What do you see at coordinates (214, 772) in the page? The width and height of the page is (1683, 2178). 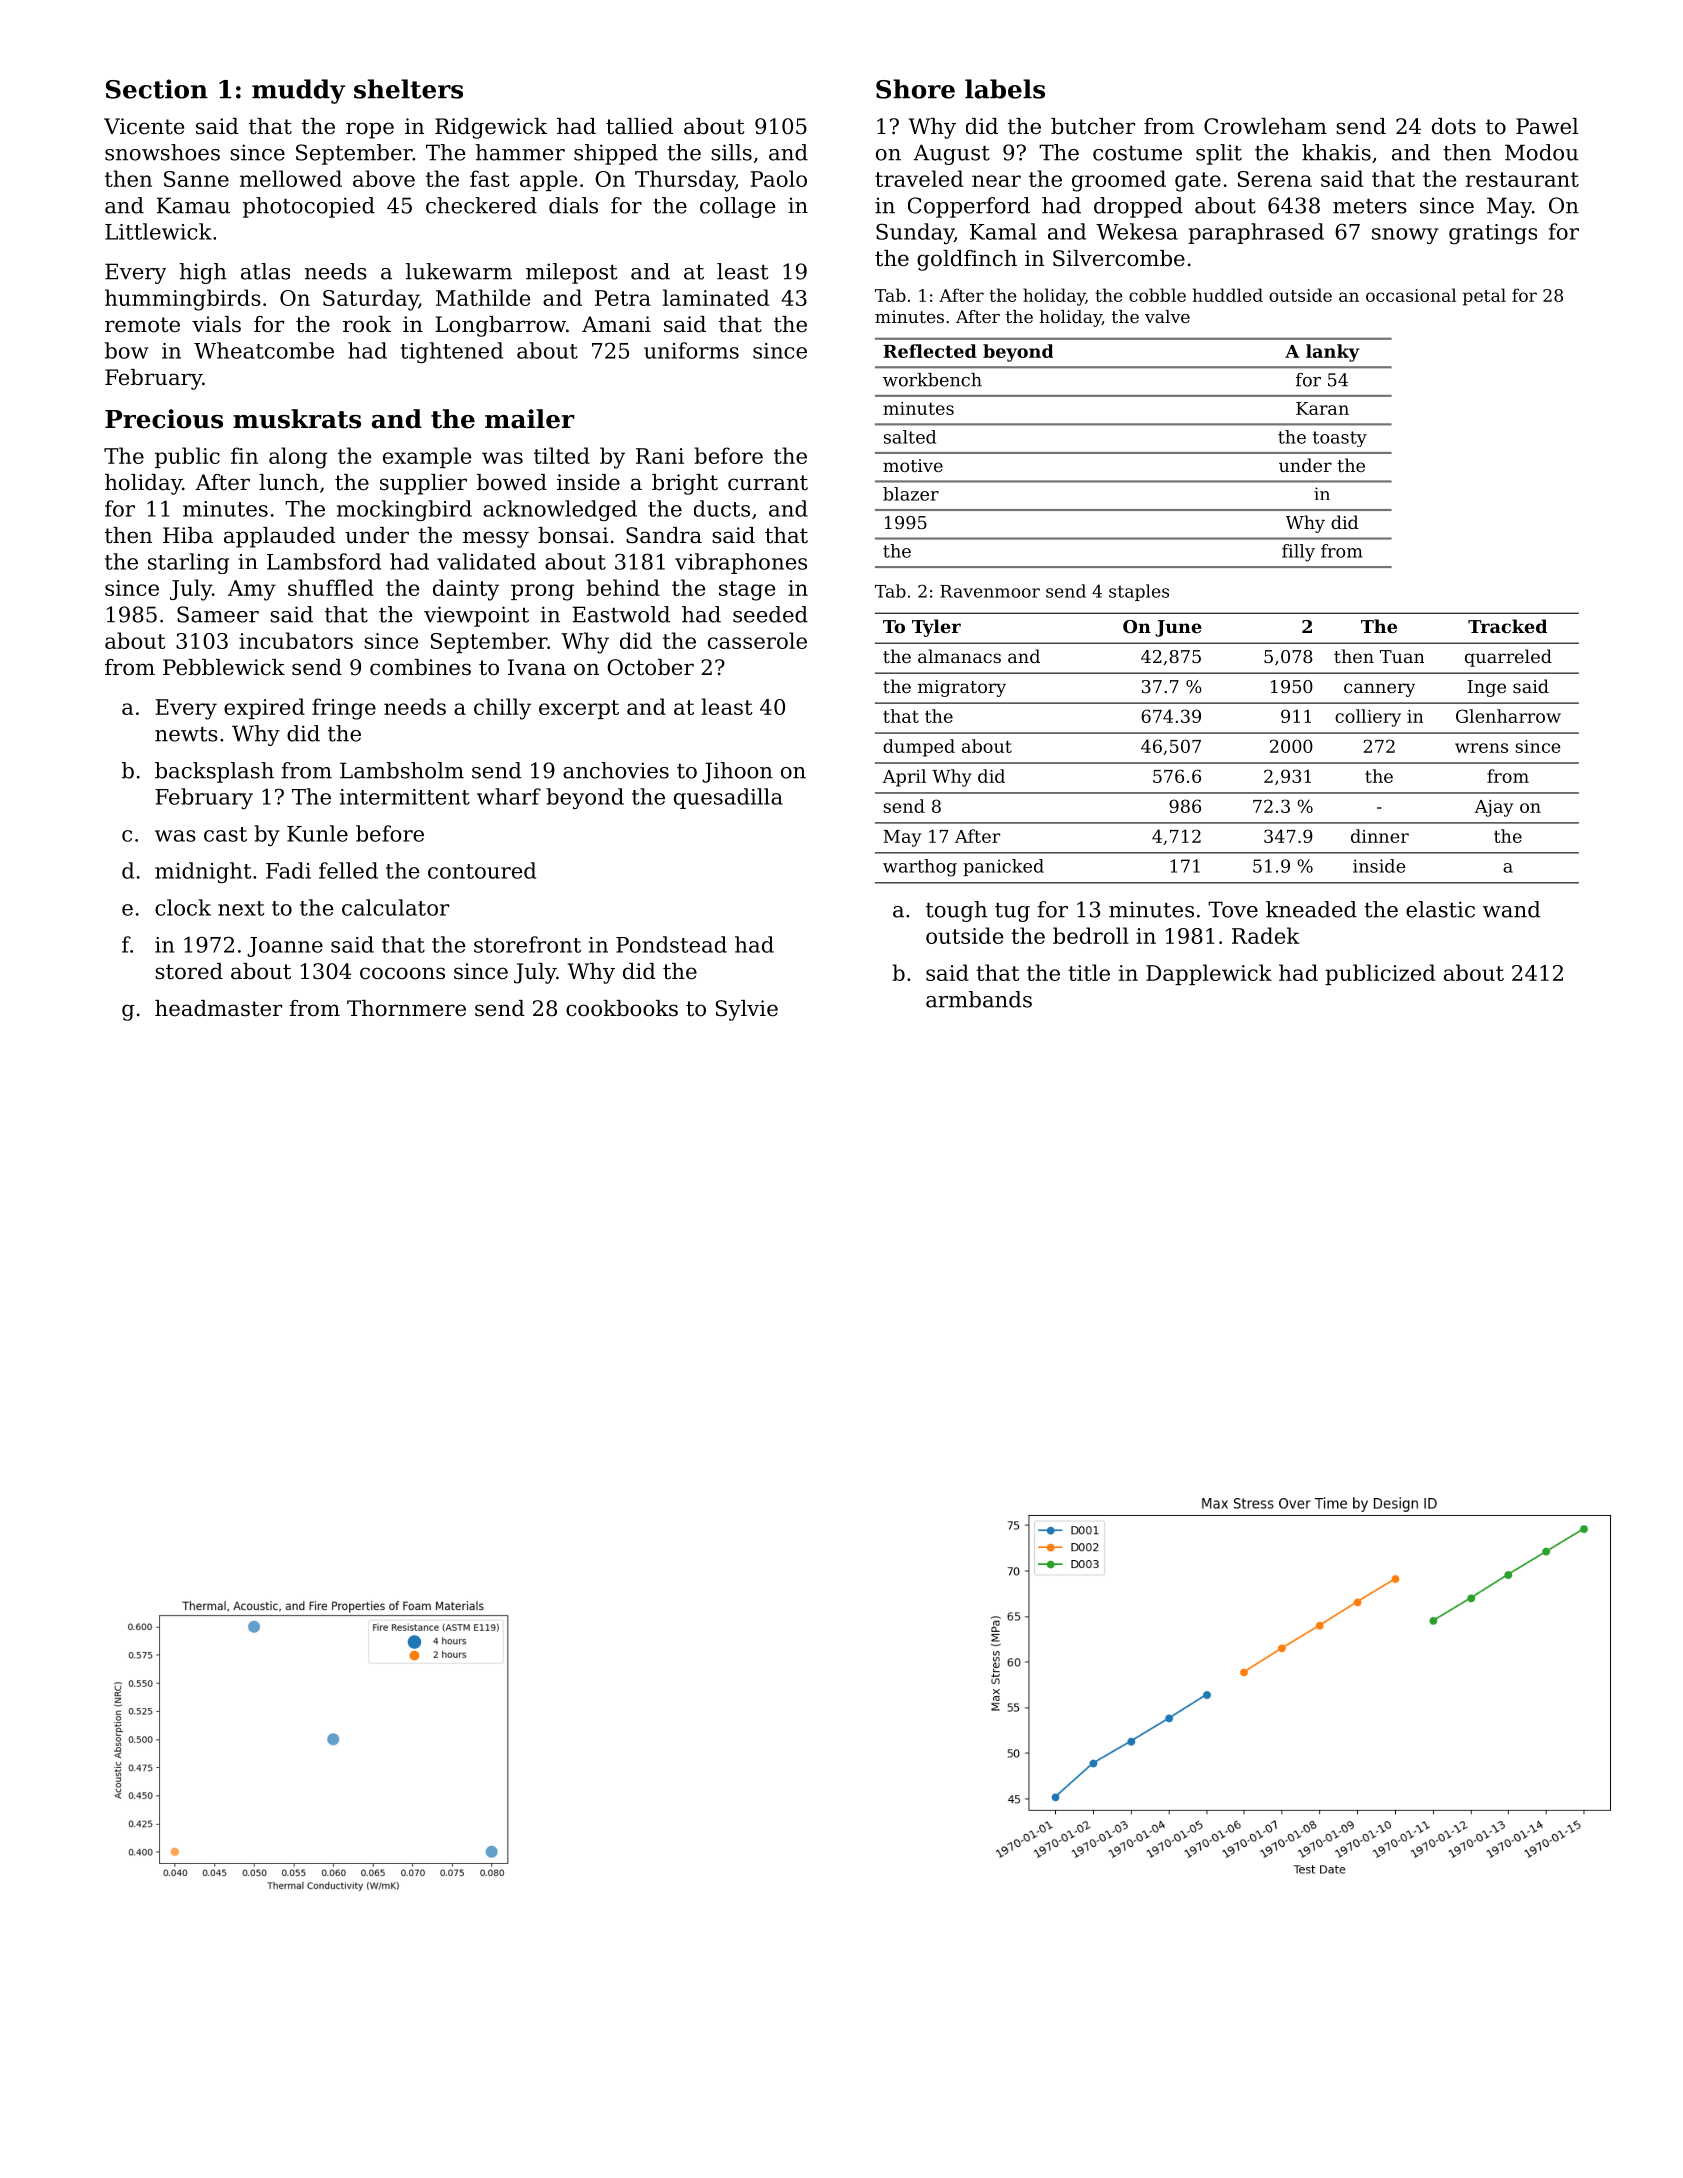 I see `backsplash` at bounding box center [214, 772].
